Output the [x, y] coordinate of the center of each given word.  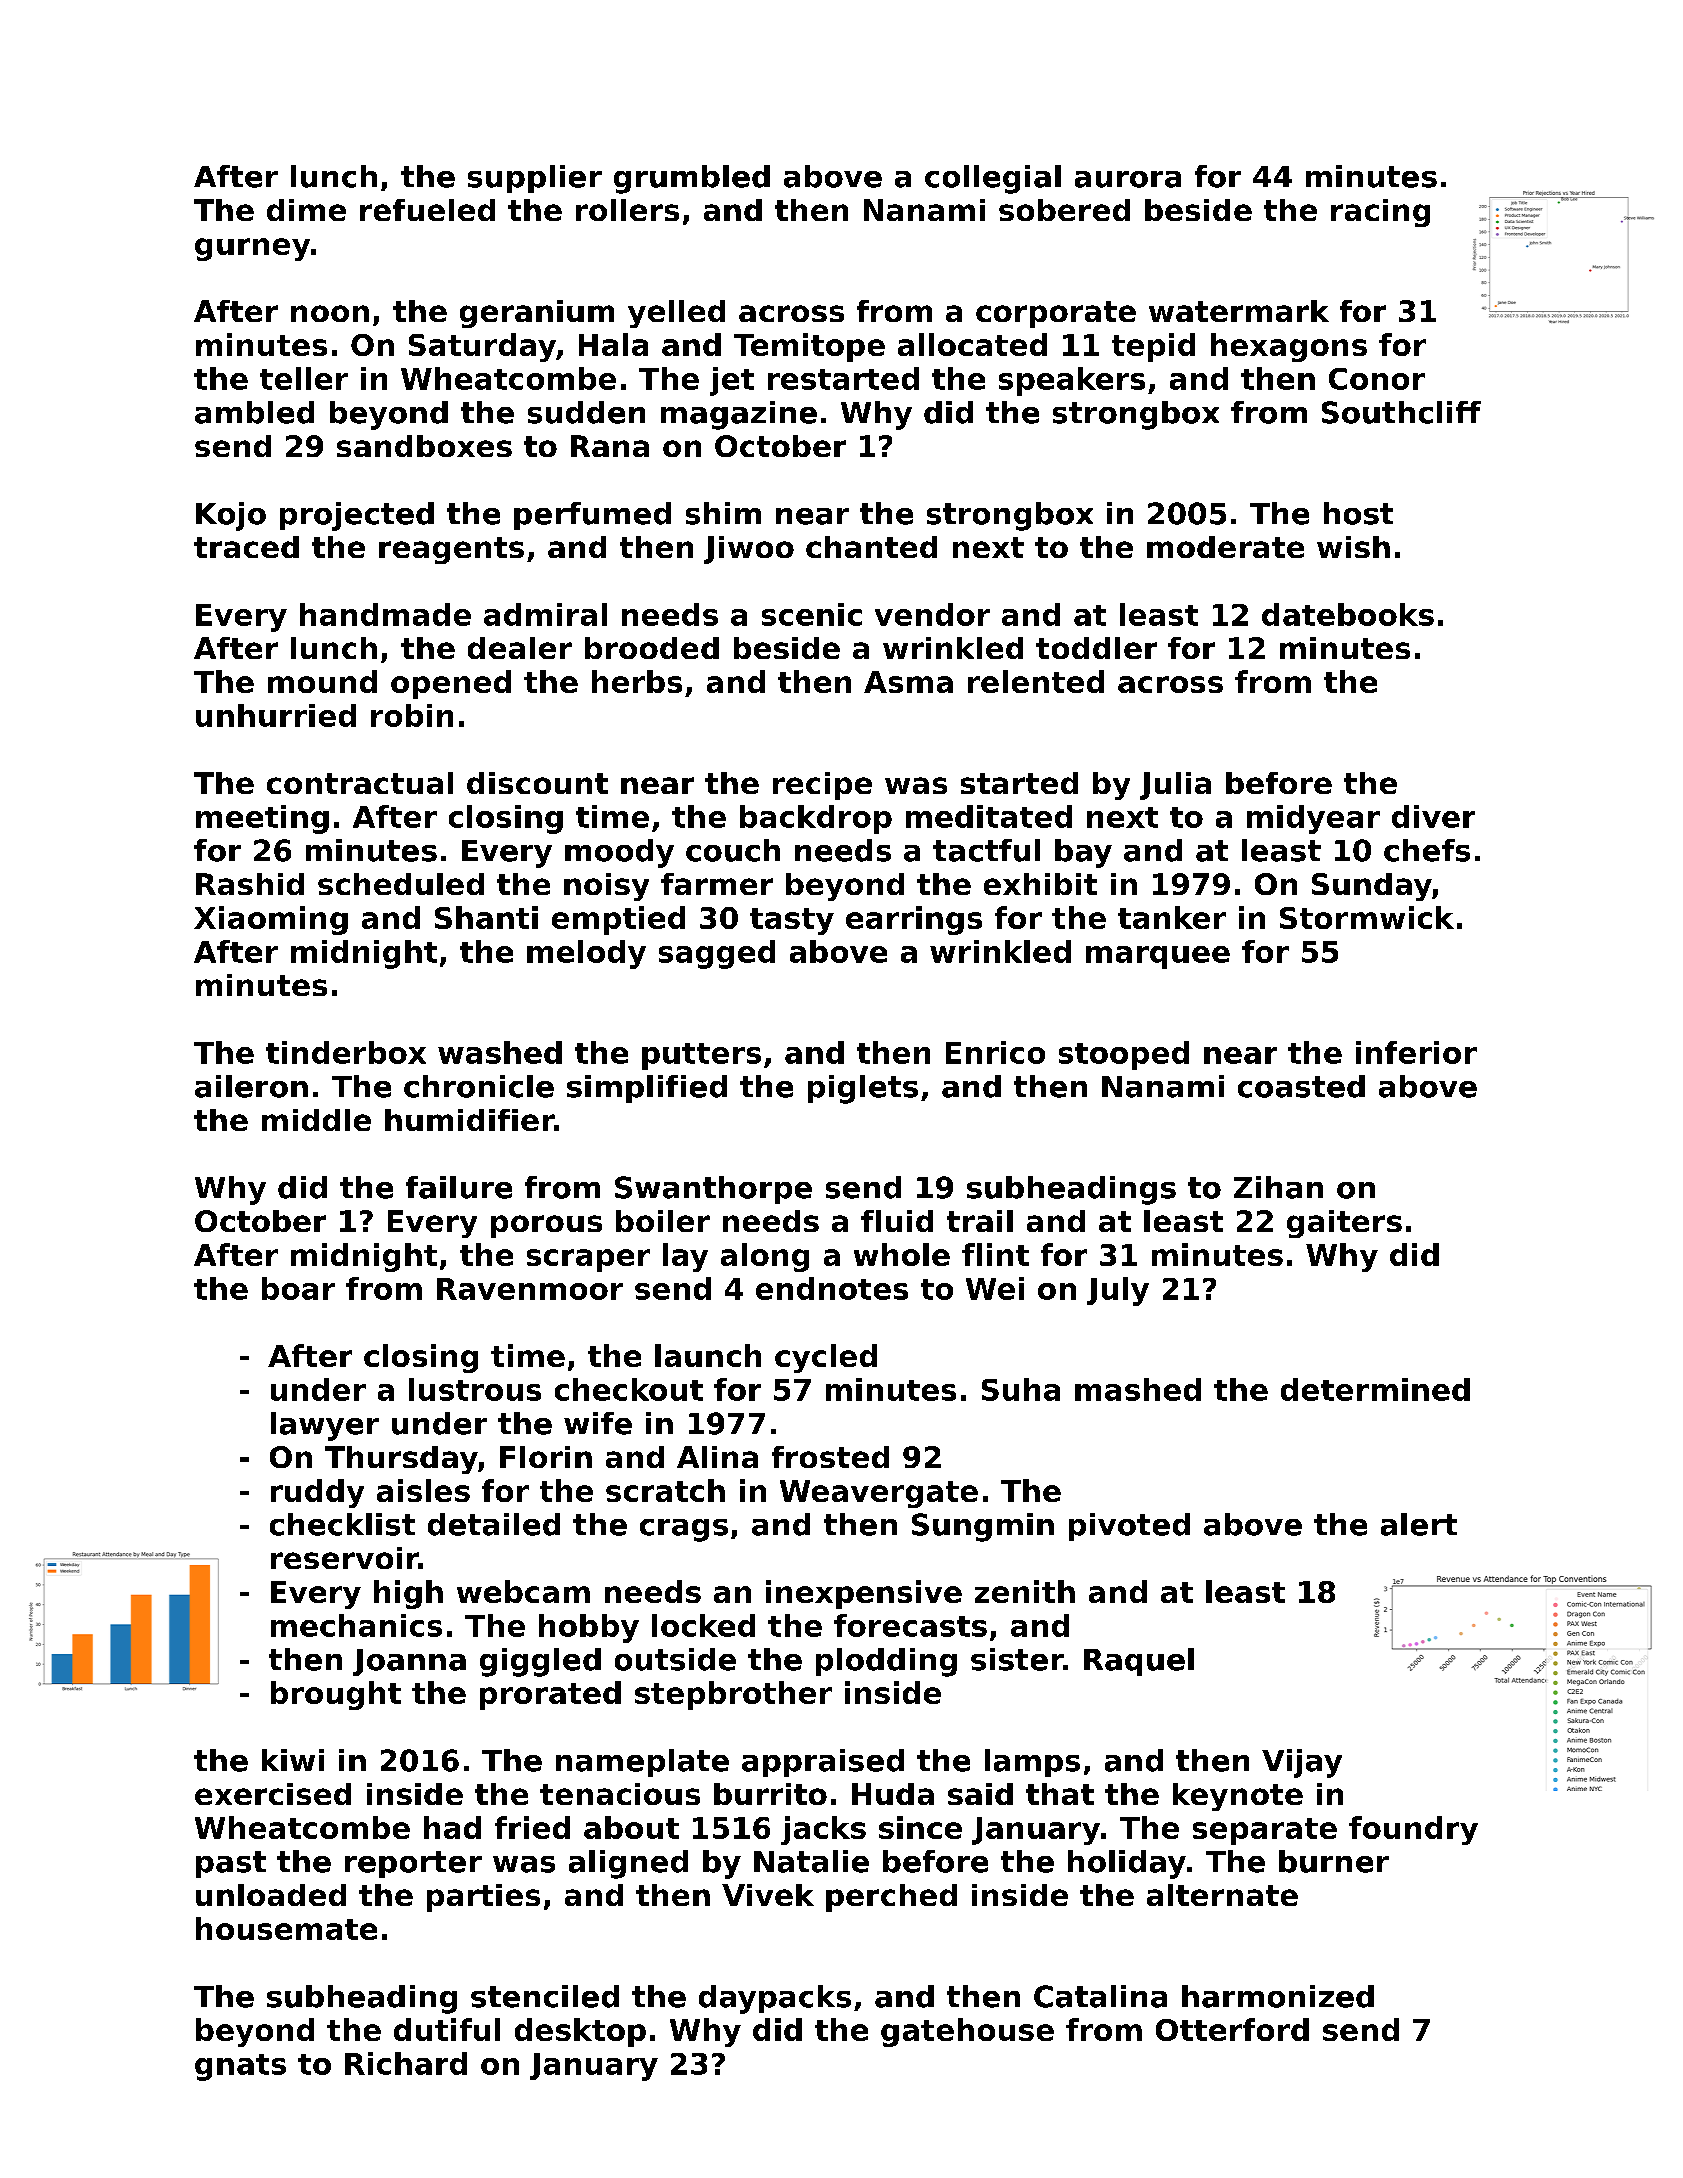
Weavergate [879, 1494]
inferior [1416, 1052]
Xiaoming [271, 920]
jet [732, 381]
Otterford [1232, 2029]
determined [1375, 1389]
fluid [897, 1221]
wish [1353, 547]
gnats [240, 2067]
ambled [254, 412]
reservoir [345, 1558]
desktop [580, 2032]
